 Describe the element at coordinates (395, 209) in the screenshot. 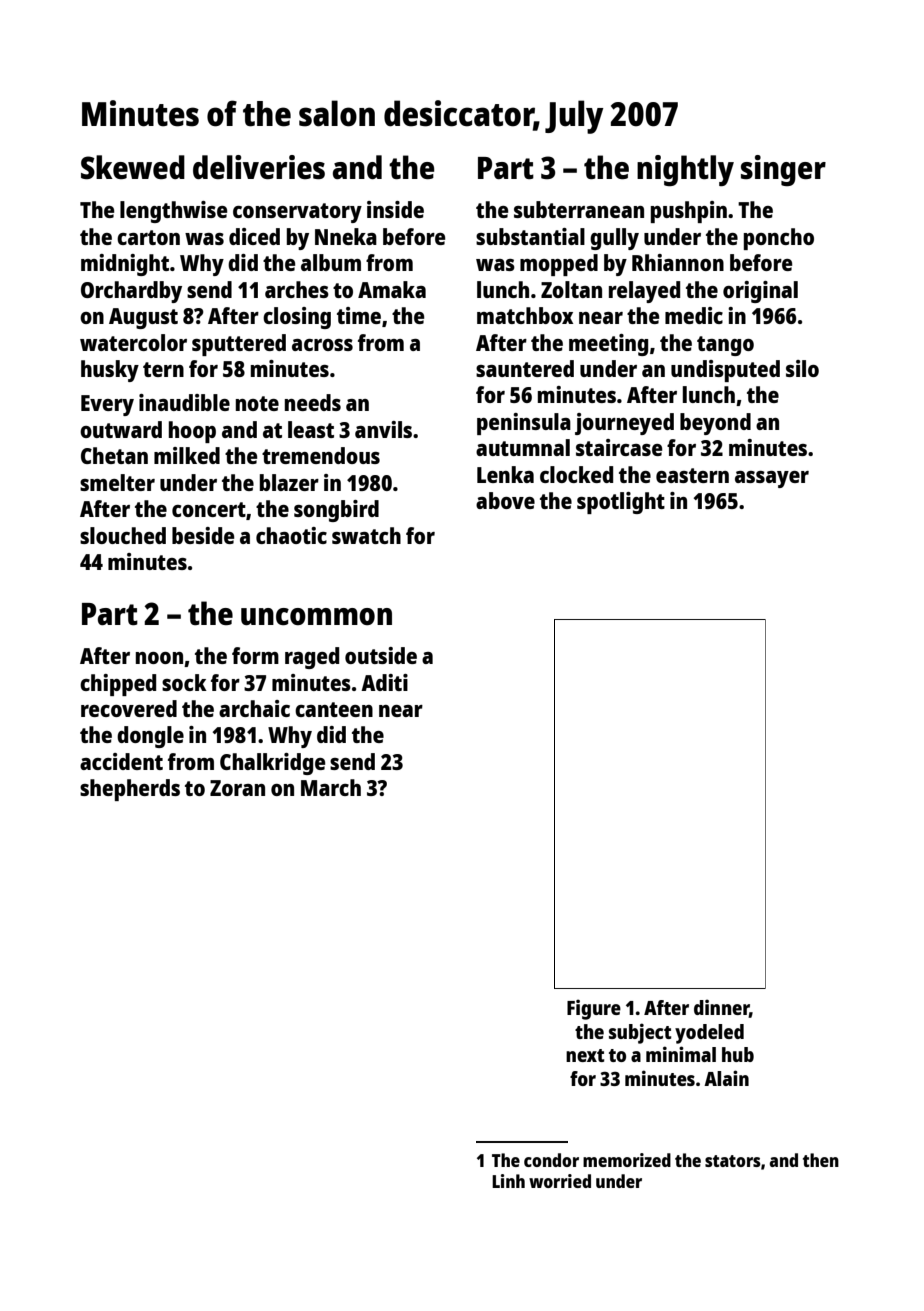

I see `inside` at that location.
